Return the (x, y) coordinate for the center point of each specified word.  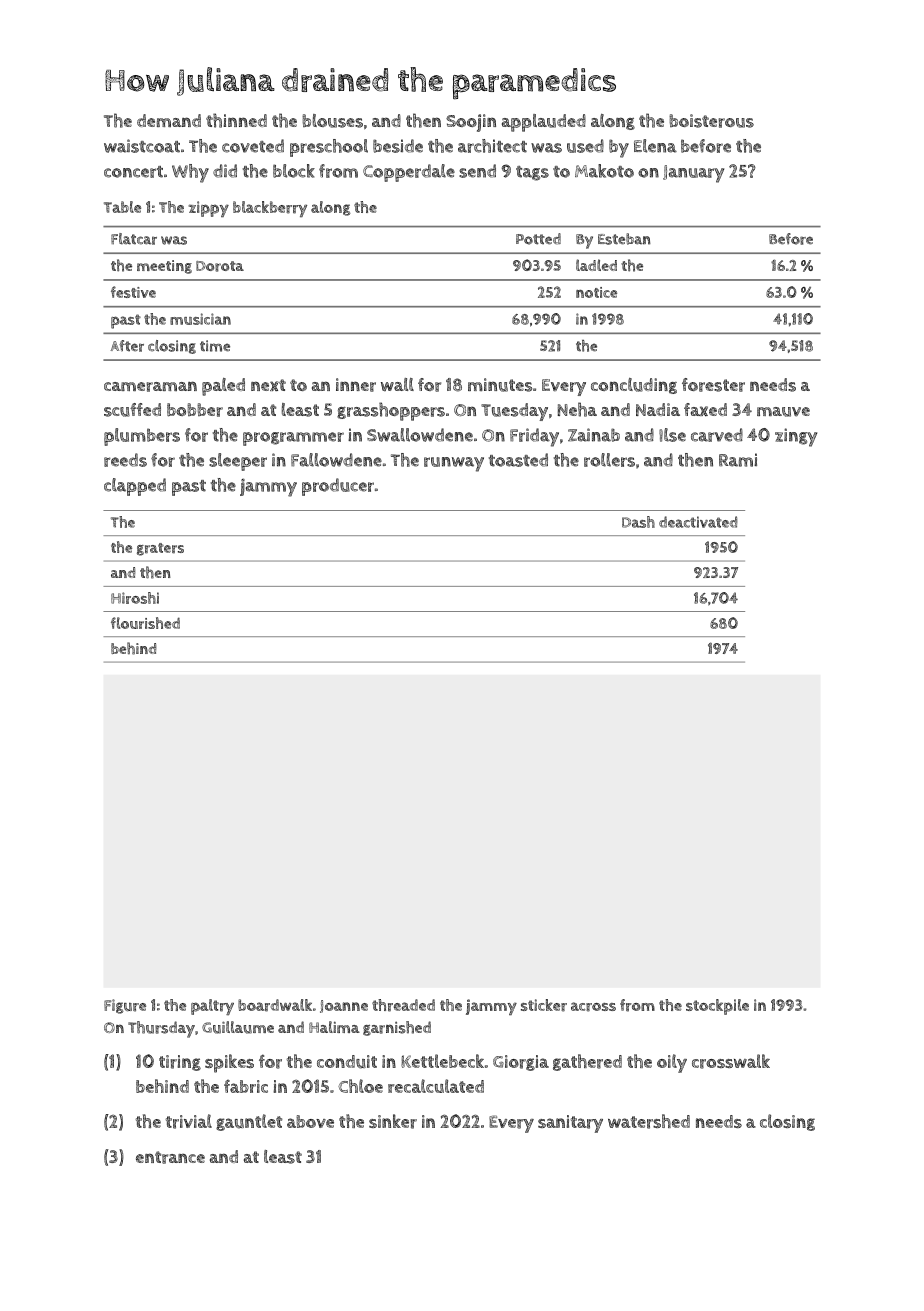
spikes (229, 1063)
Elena (655, 146)
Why (190, 173)
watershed (649, 1121)
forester (713, 385)
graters (160, 549)
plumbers (142, 437)
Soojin (471, 123)
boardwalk (275, 1005)
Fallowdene (336, 460)
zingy (796, 437)
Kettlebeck (442, 1061)
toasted (518, 460)
